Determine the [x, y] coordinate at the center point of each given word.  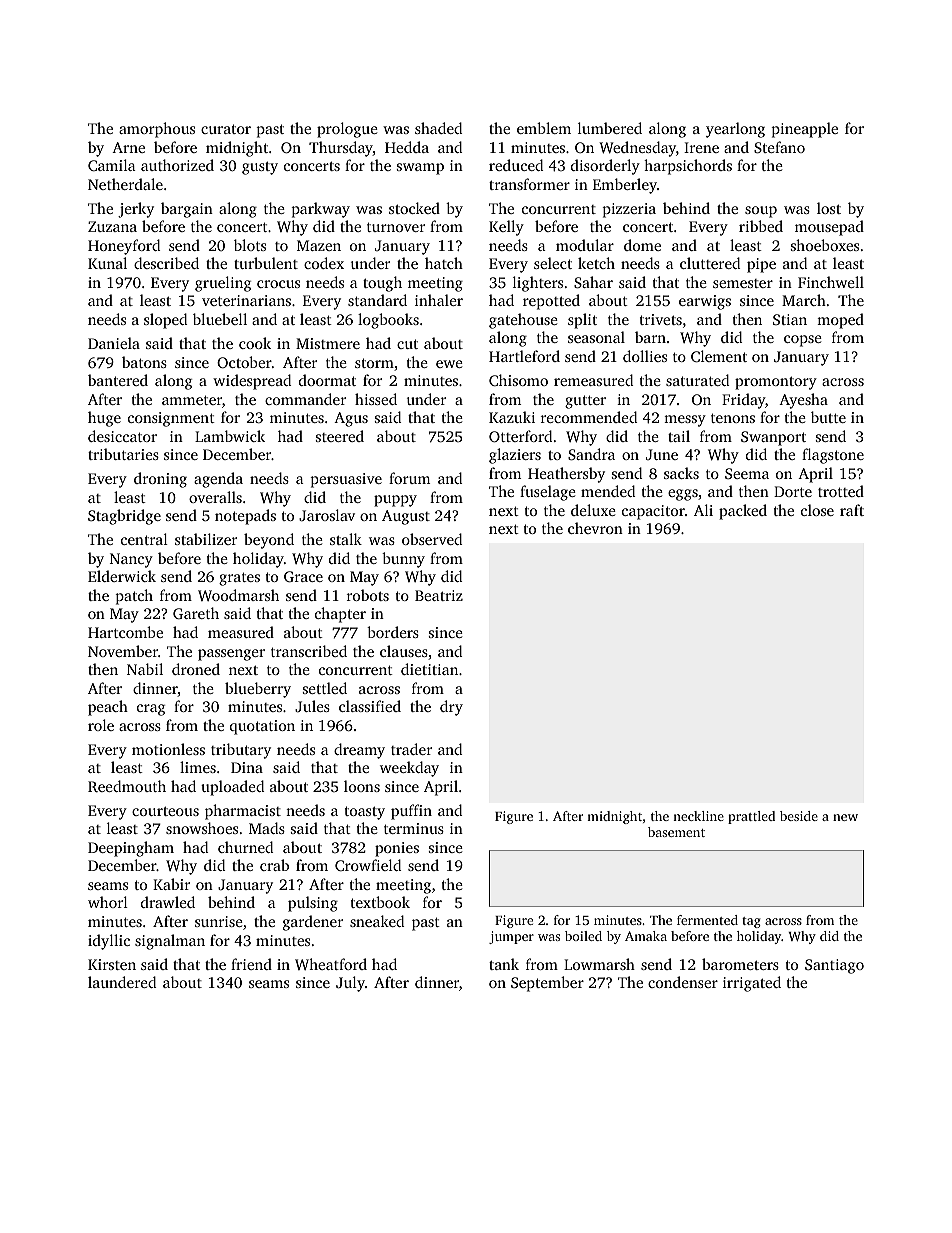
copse [803, 341]
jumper [511, 937]
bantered [118, 380]
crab [274, 865]
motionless [168, 749]
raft [852, 510]
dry [451, 708]
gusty [260, 168]
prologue [347, 130]
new [845, 817]
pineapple [805, 130]
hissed [376, 399]
